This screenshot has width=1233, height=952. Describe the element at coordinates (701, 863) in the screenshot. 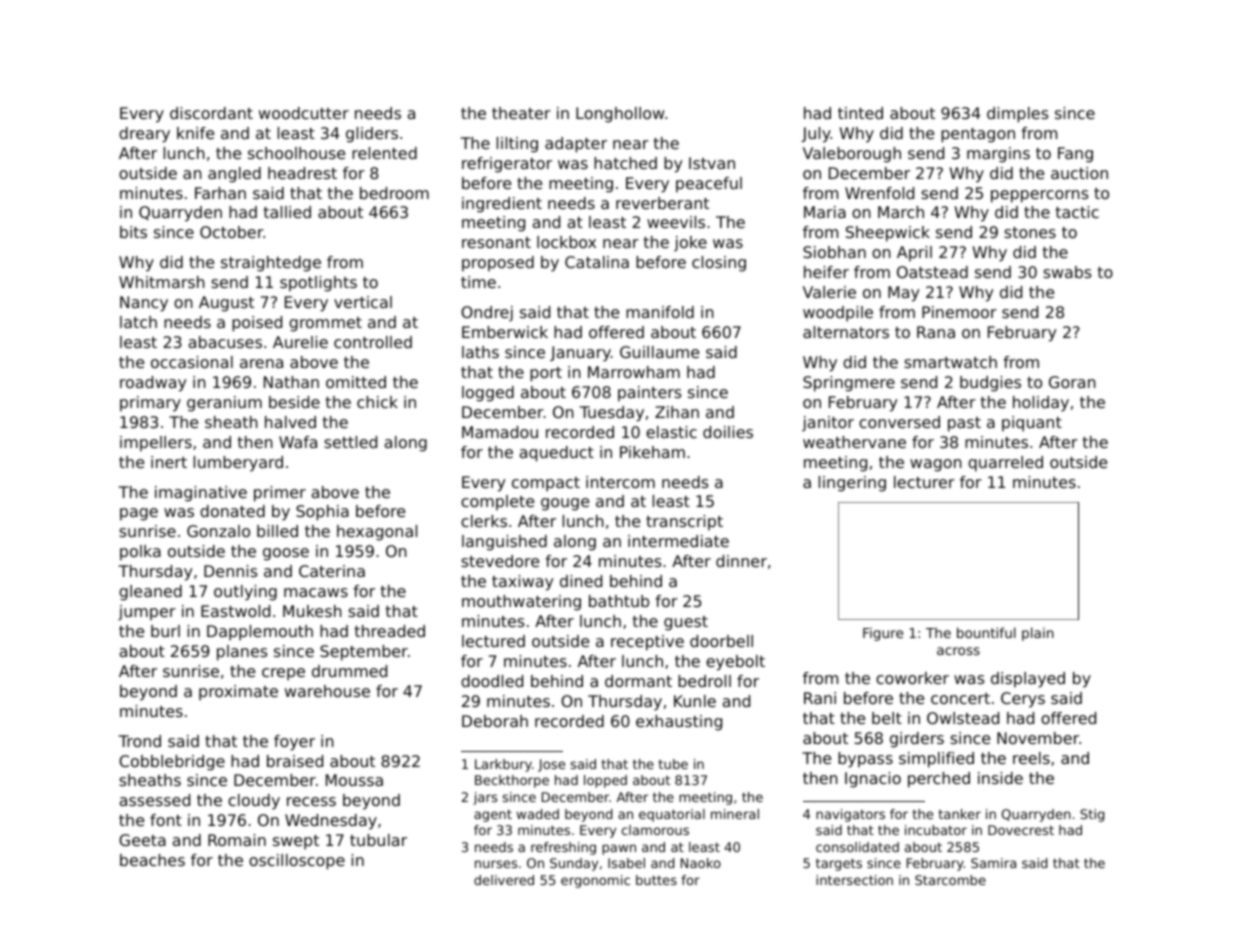

I see `Naoko` at that location.
